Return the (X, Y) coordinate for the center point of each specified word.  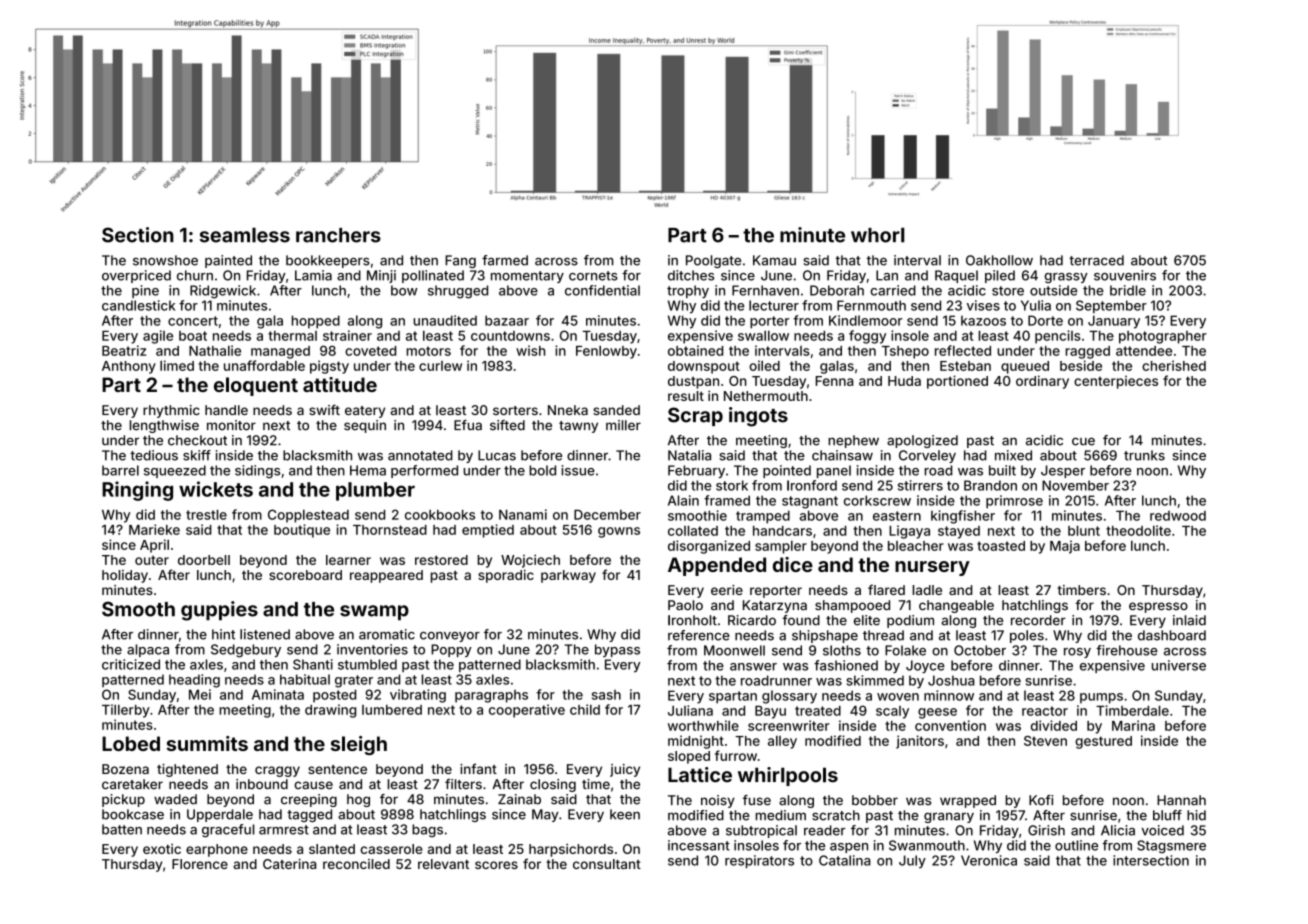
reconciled (356, 864)
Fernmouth (871, 305)
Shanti (313, 664)
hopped (316, 322)
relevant (443, 864)
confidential (602, 290)
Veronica (989, 860)
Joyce (925, 666)
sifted (507, 425)
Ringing (137, 491)
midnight (696, 742)
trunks (1144, 455)
